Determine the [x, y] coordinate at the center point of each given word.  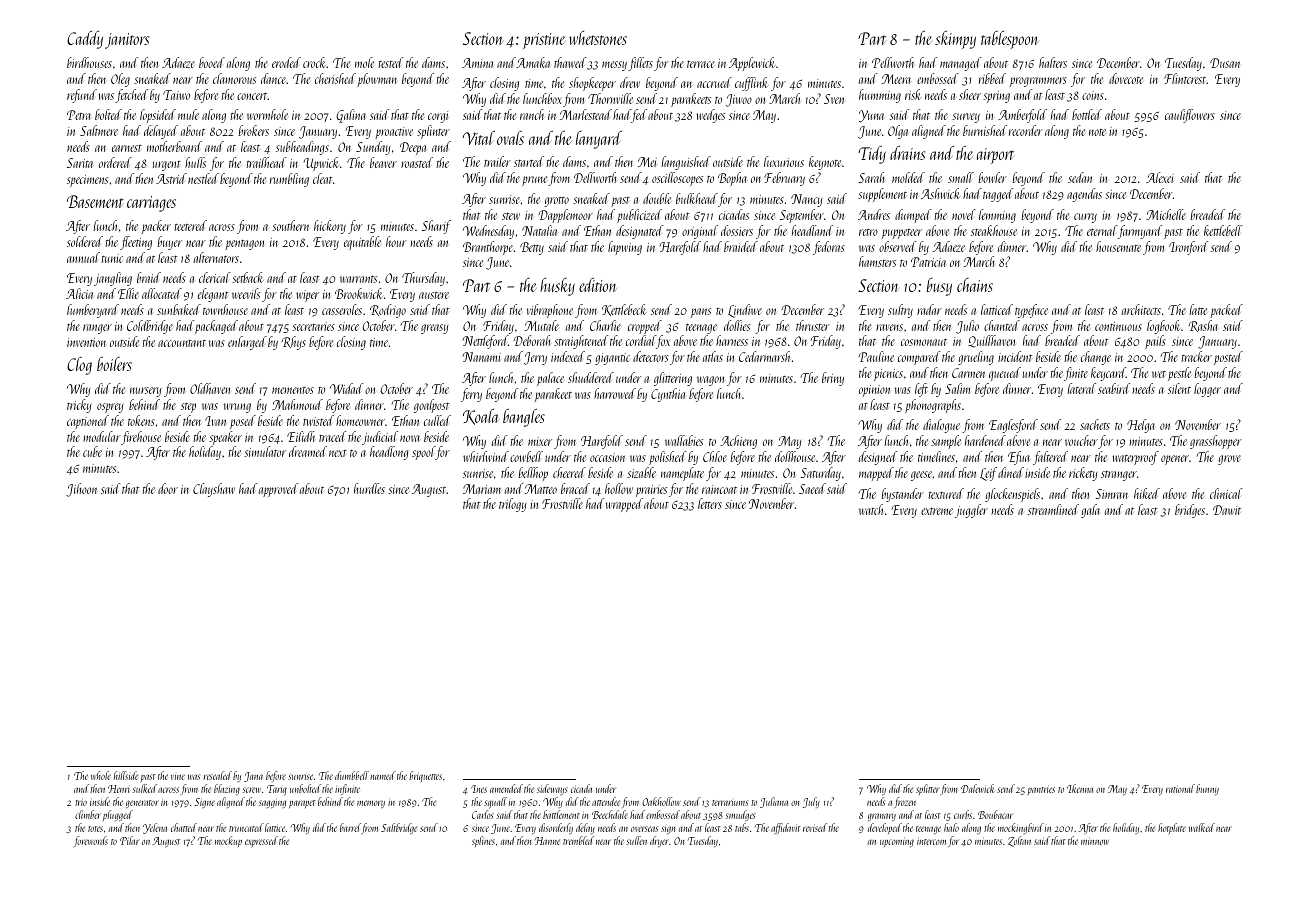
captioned [88, 422]
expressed [261, 841]
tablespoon [1010, 40]
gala [1090, 511]
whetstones [598, 38]
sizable [641, 472]
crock [315, 62]
